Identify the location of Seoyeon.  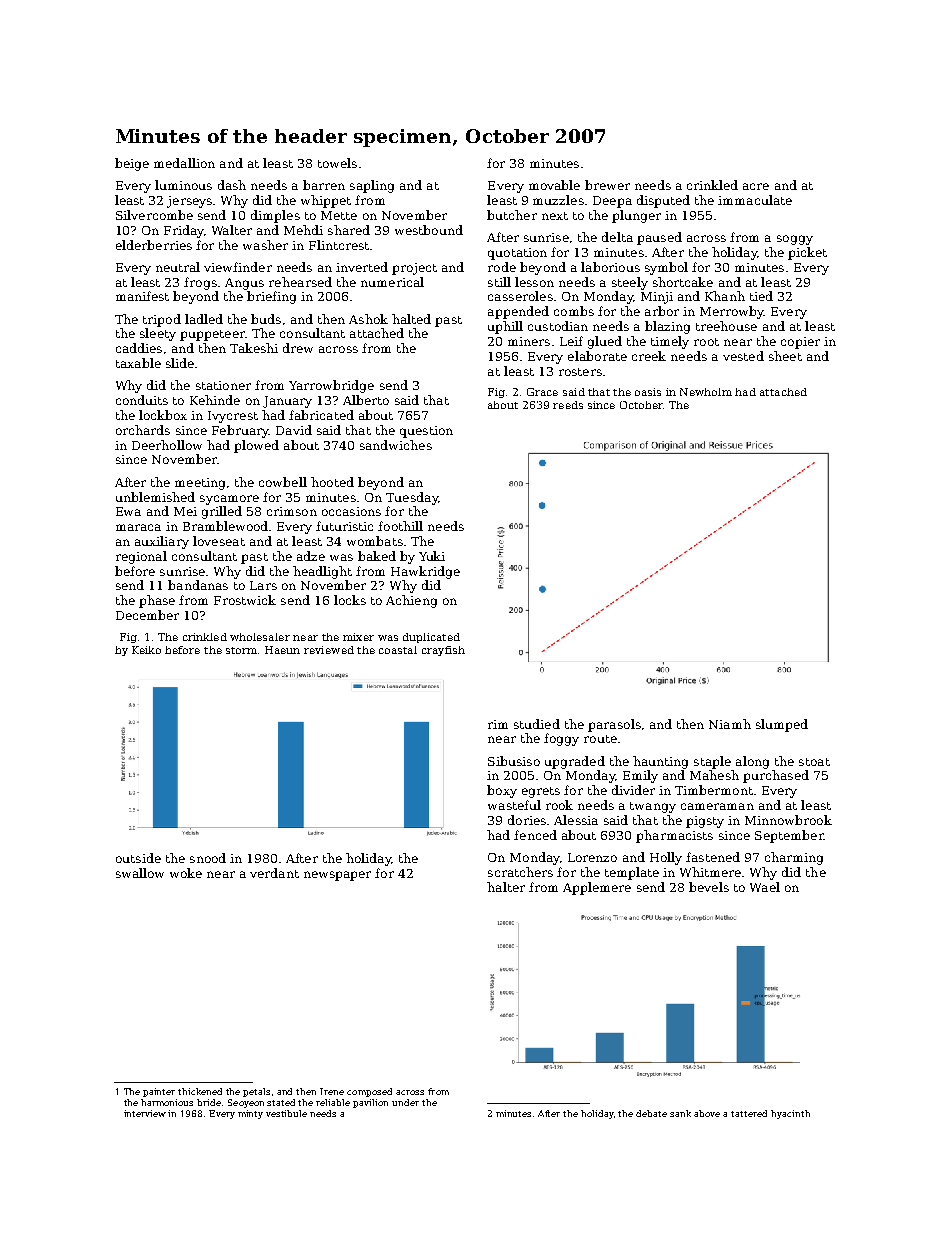
(246, 1103).
